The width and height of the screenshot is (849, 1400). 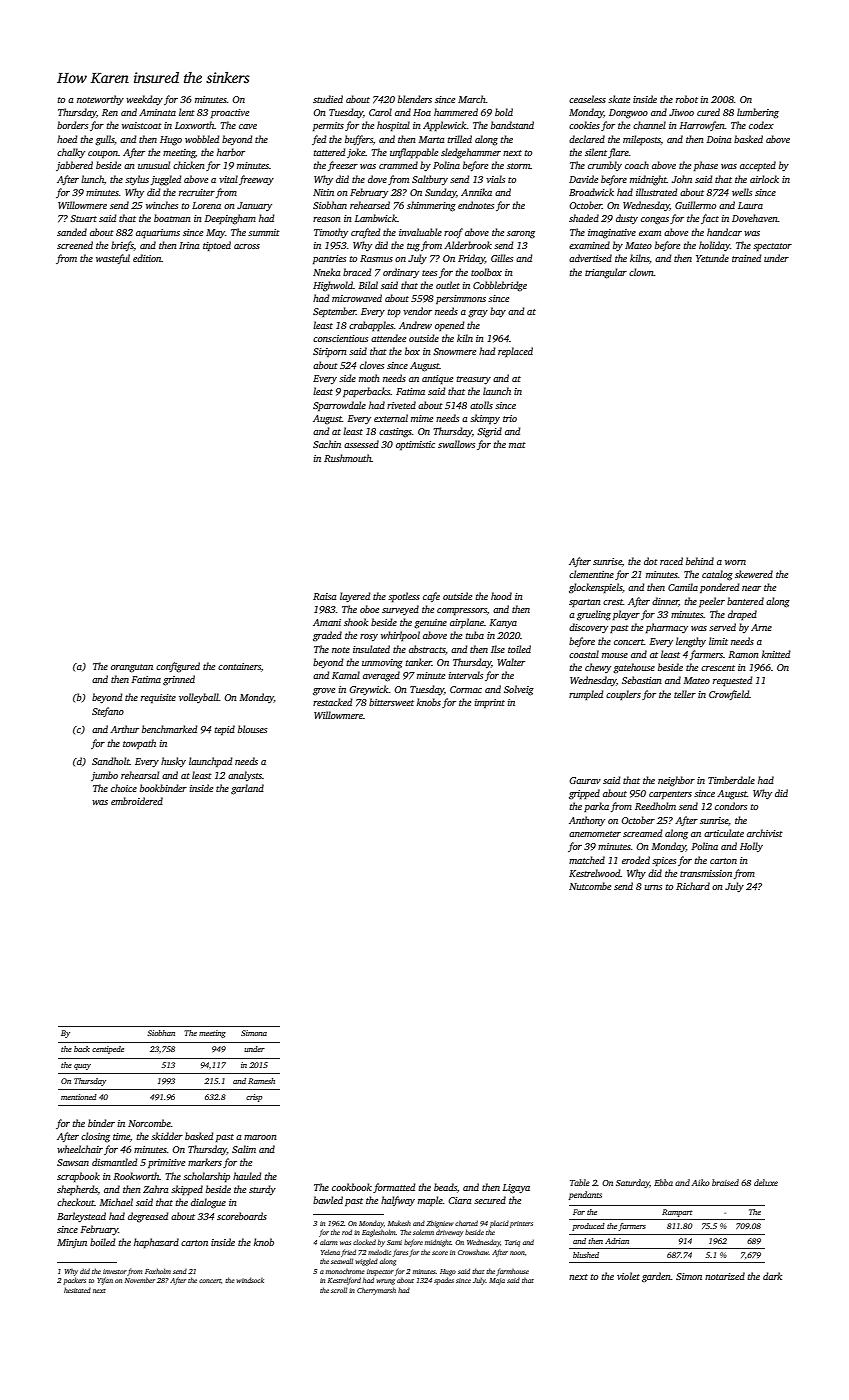 I want to click on garland, so click(x=247, y=789).
